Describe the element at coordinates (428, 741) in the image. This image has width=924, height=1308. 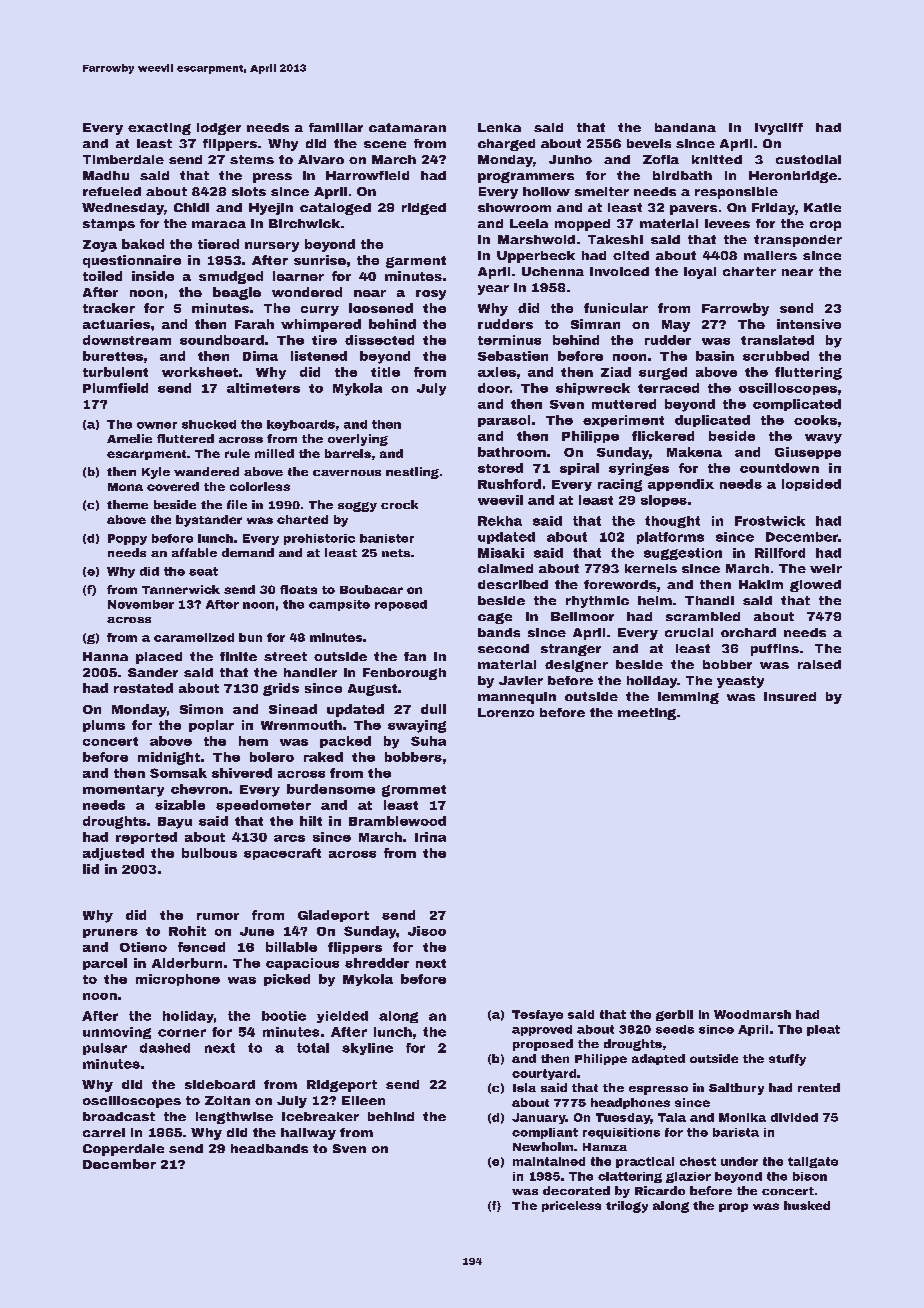
I see `Suha` at that location.
